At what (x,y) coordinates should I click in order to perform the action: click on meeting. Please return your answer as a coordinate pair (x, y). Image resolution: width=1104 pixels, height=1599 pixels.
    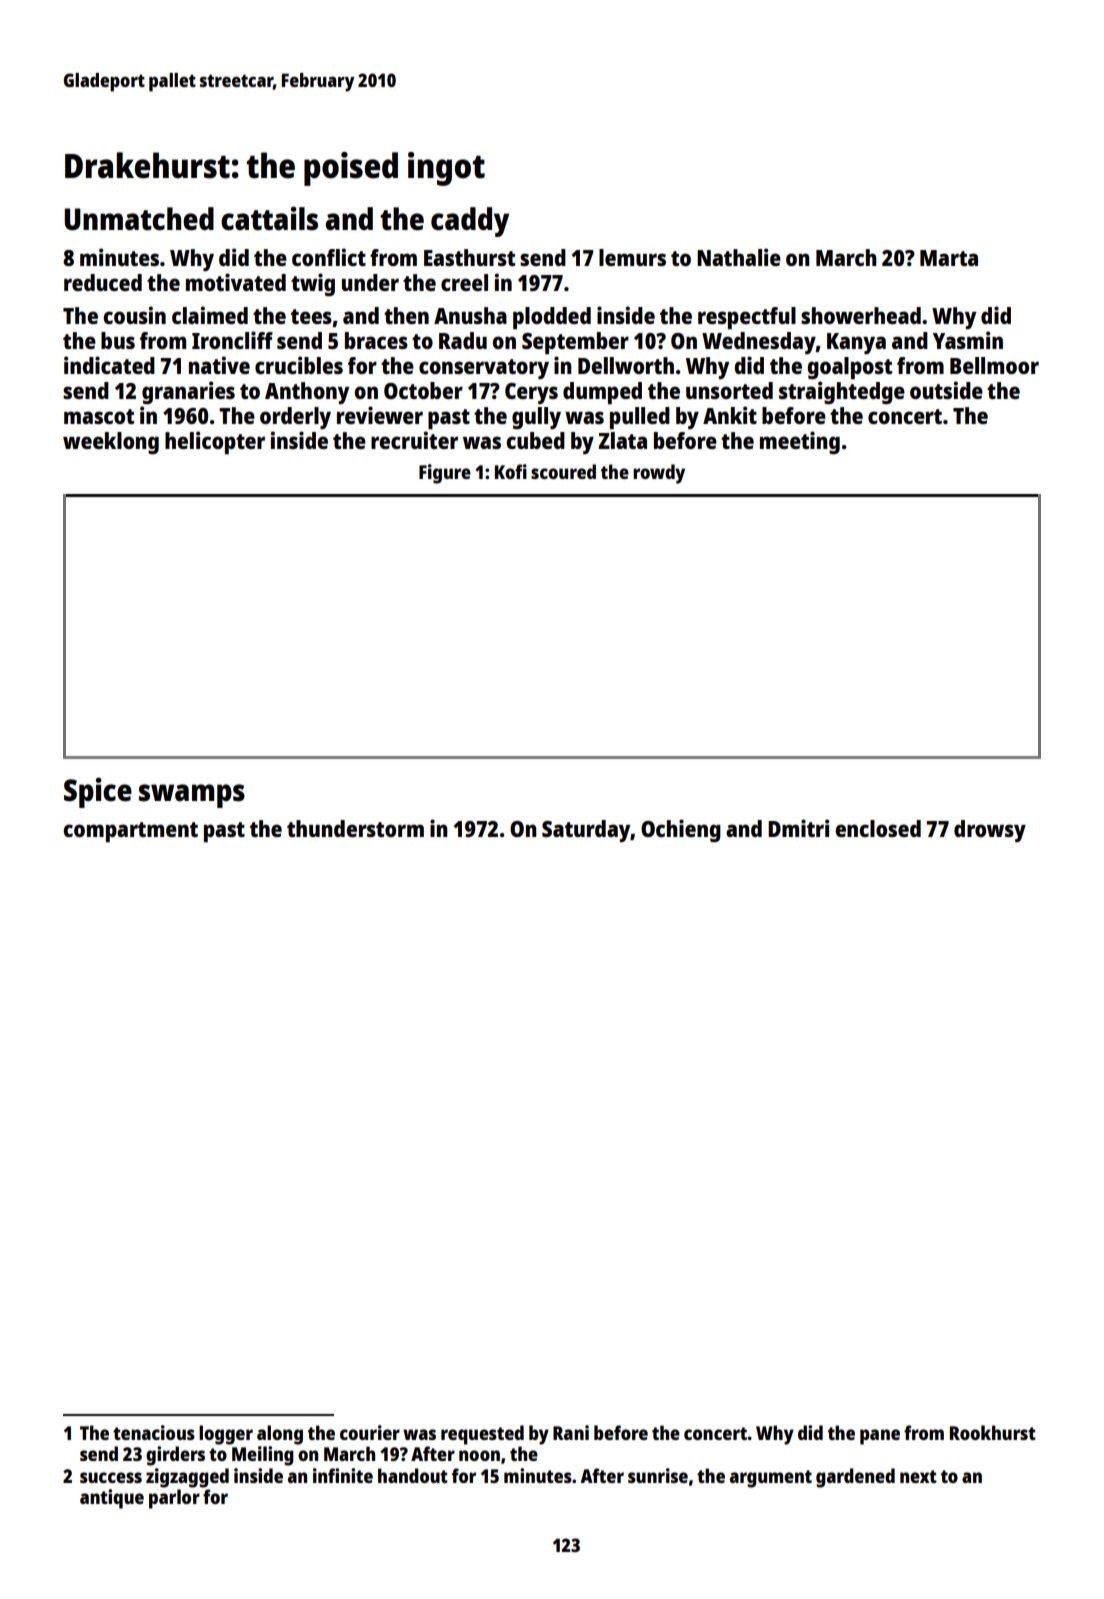
    Looking at the image, I should click on (800, 442).
